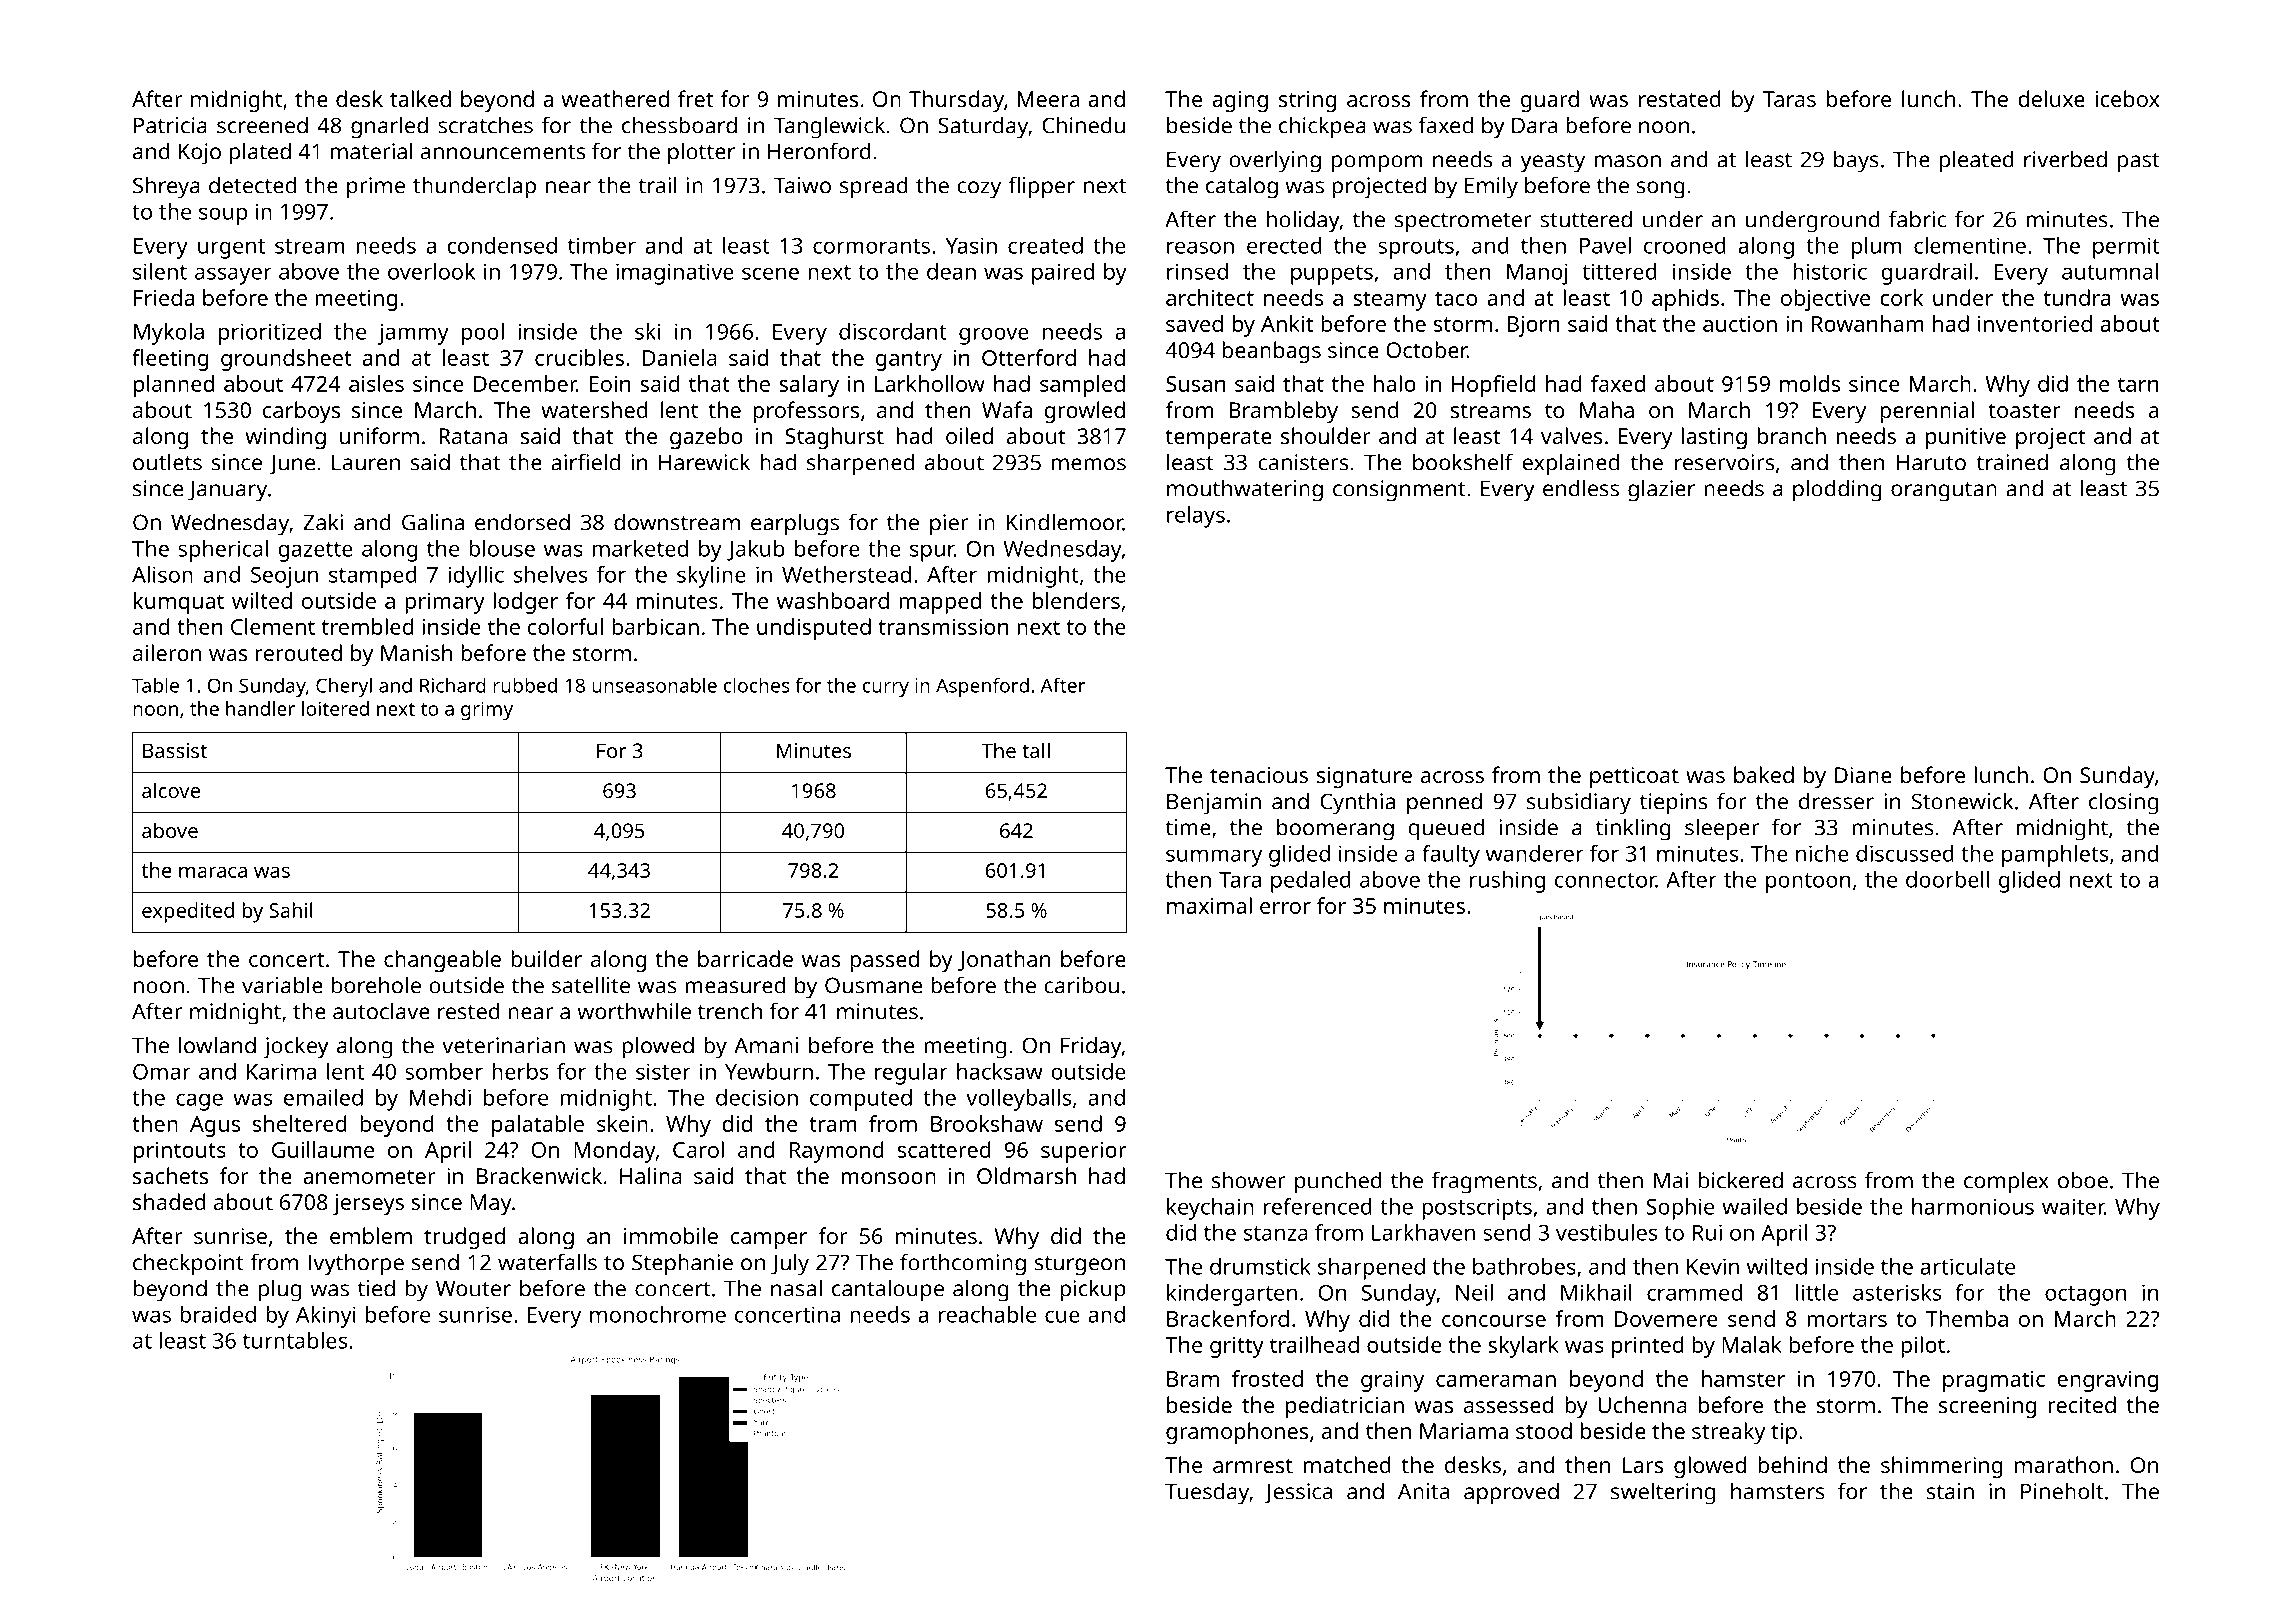  I want to click on fabric, so click(1917, 219).
